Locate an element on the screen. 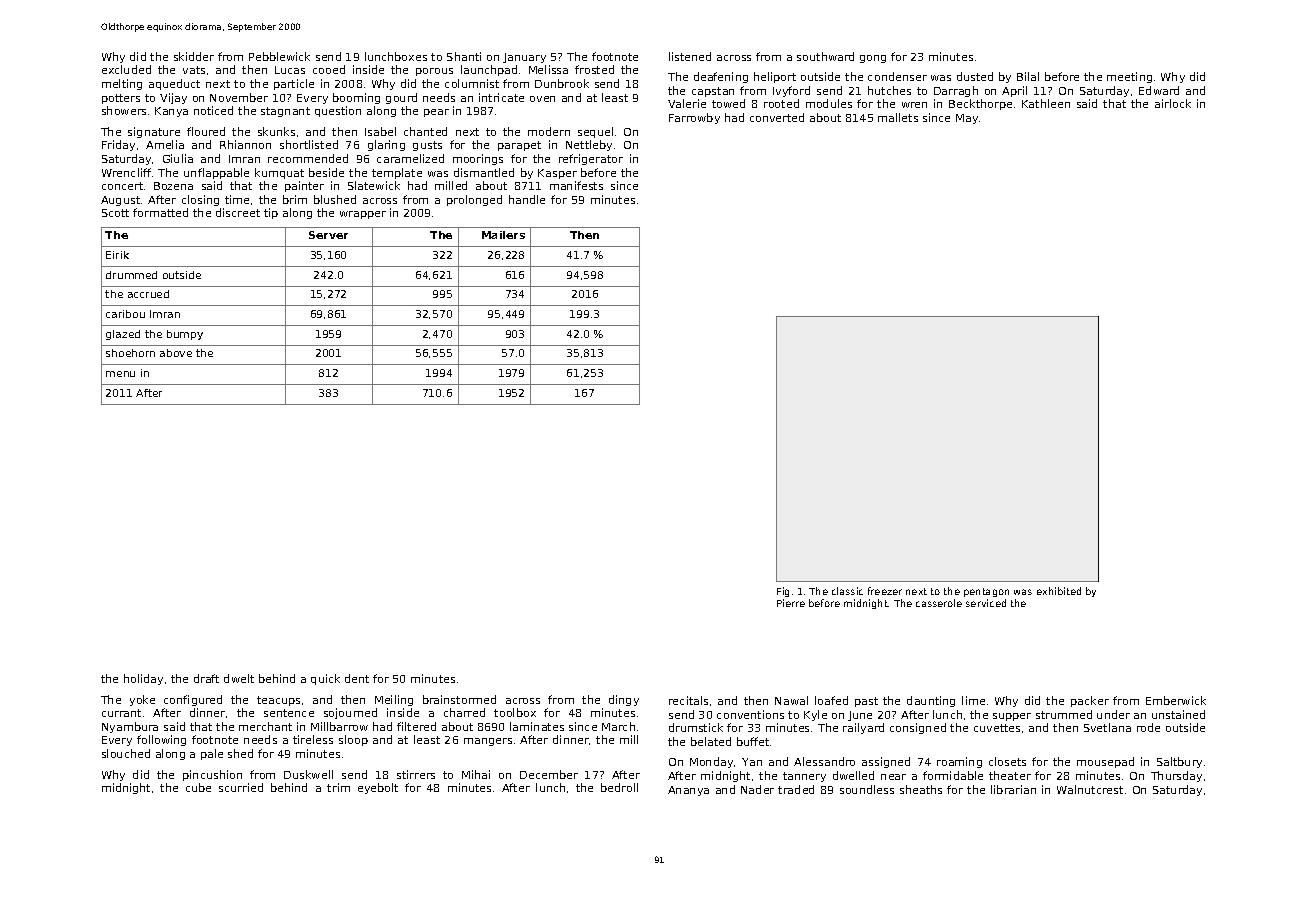  menu is located at coordinates (120, 374).
